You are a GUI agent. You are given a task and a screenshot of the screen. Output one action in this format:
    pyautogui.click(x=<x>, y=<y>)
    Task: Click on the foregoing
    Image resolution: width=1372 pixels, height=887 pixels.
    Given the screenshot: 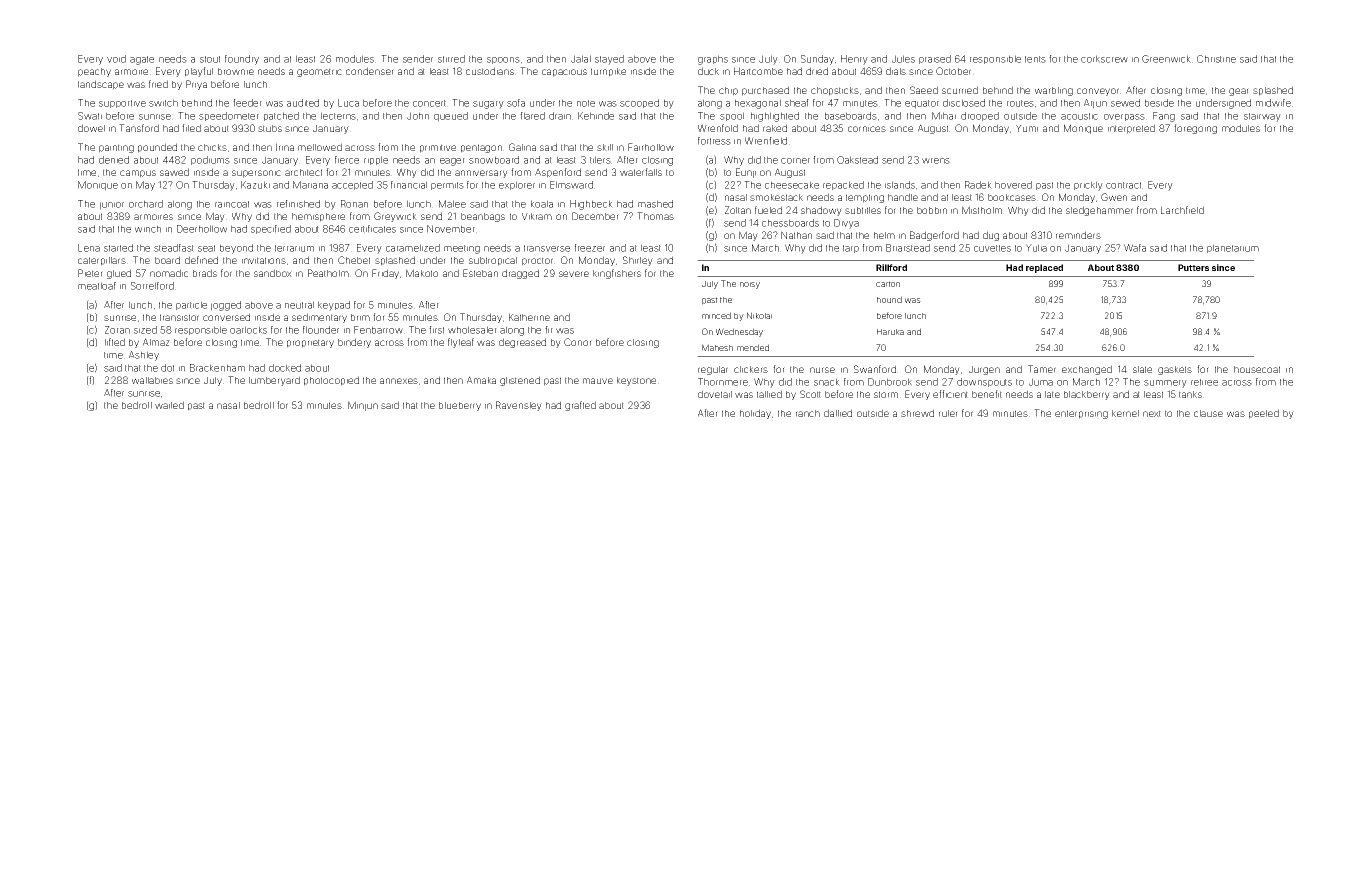 What is the action you would take?
    pyautogui.click(x=1195, y=129)
